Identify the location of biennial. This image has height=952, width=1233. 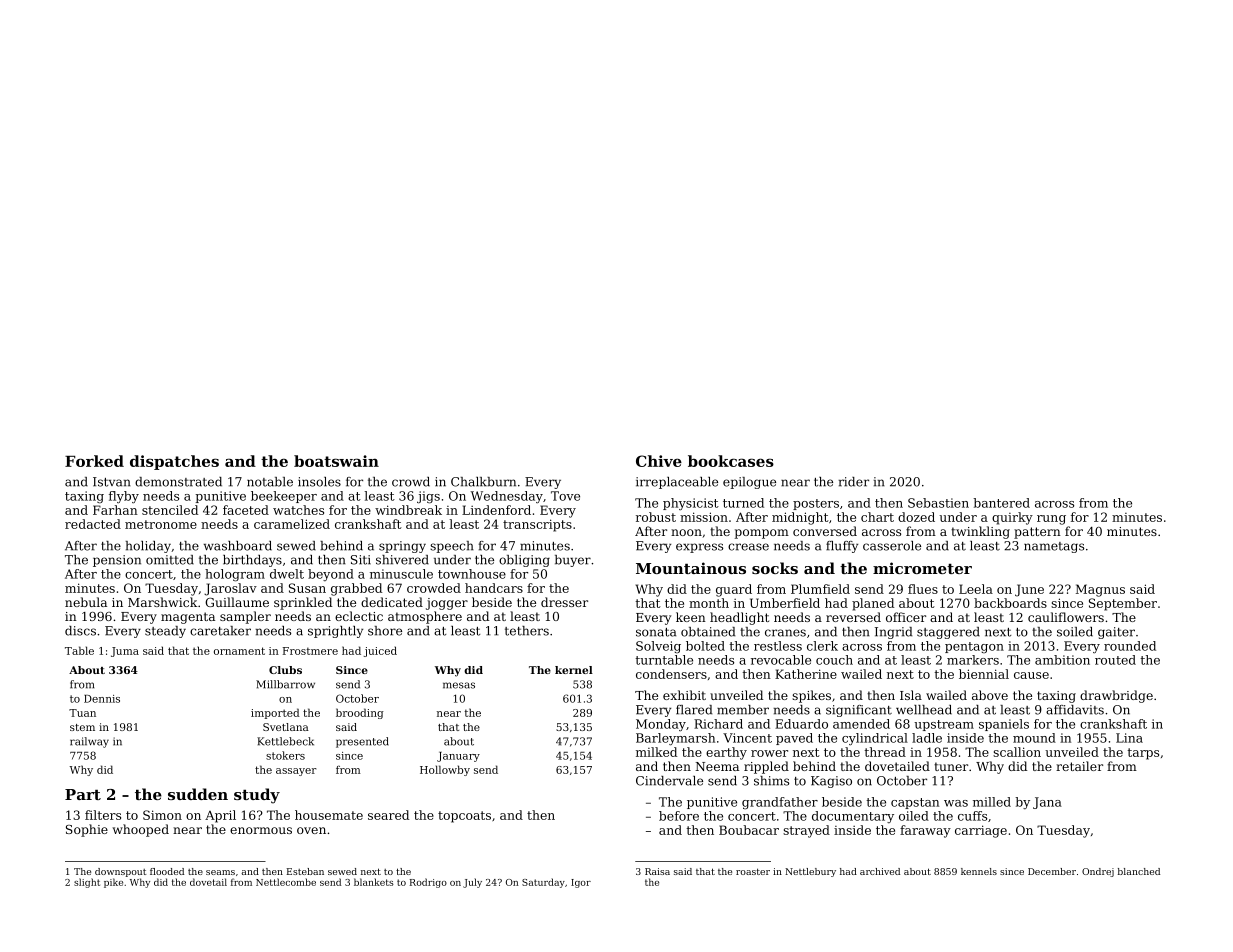
(984, 674).
